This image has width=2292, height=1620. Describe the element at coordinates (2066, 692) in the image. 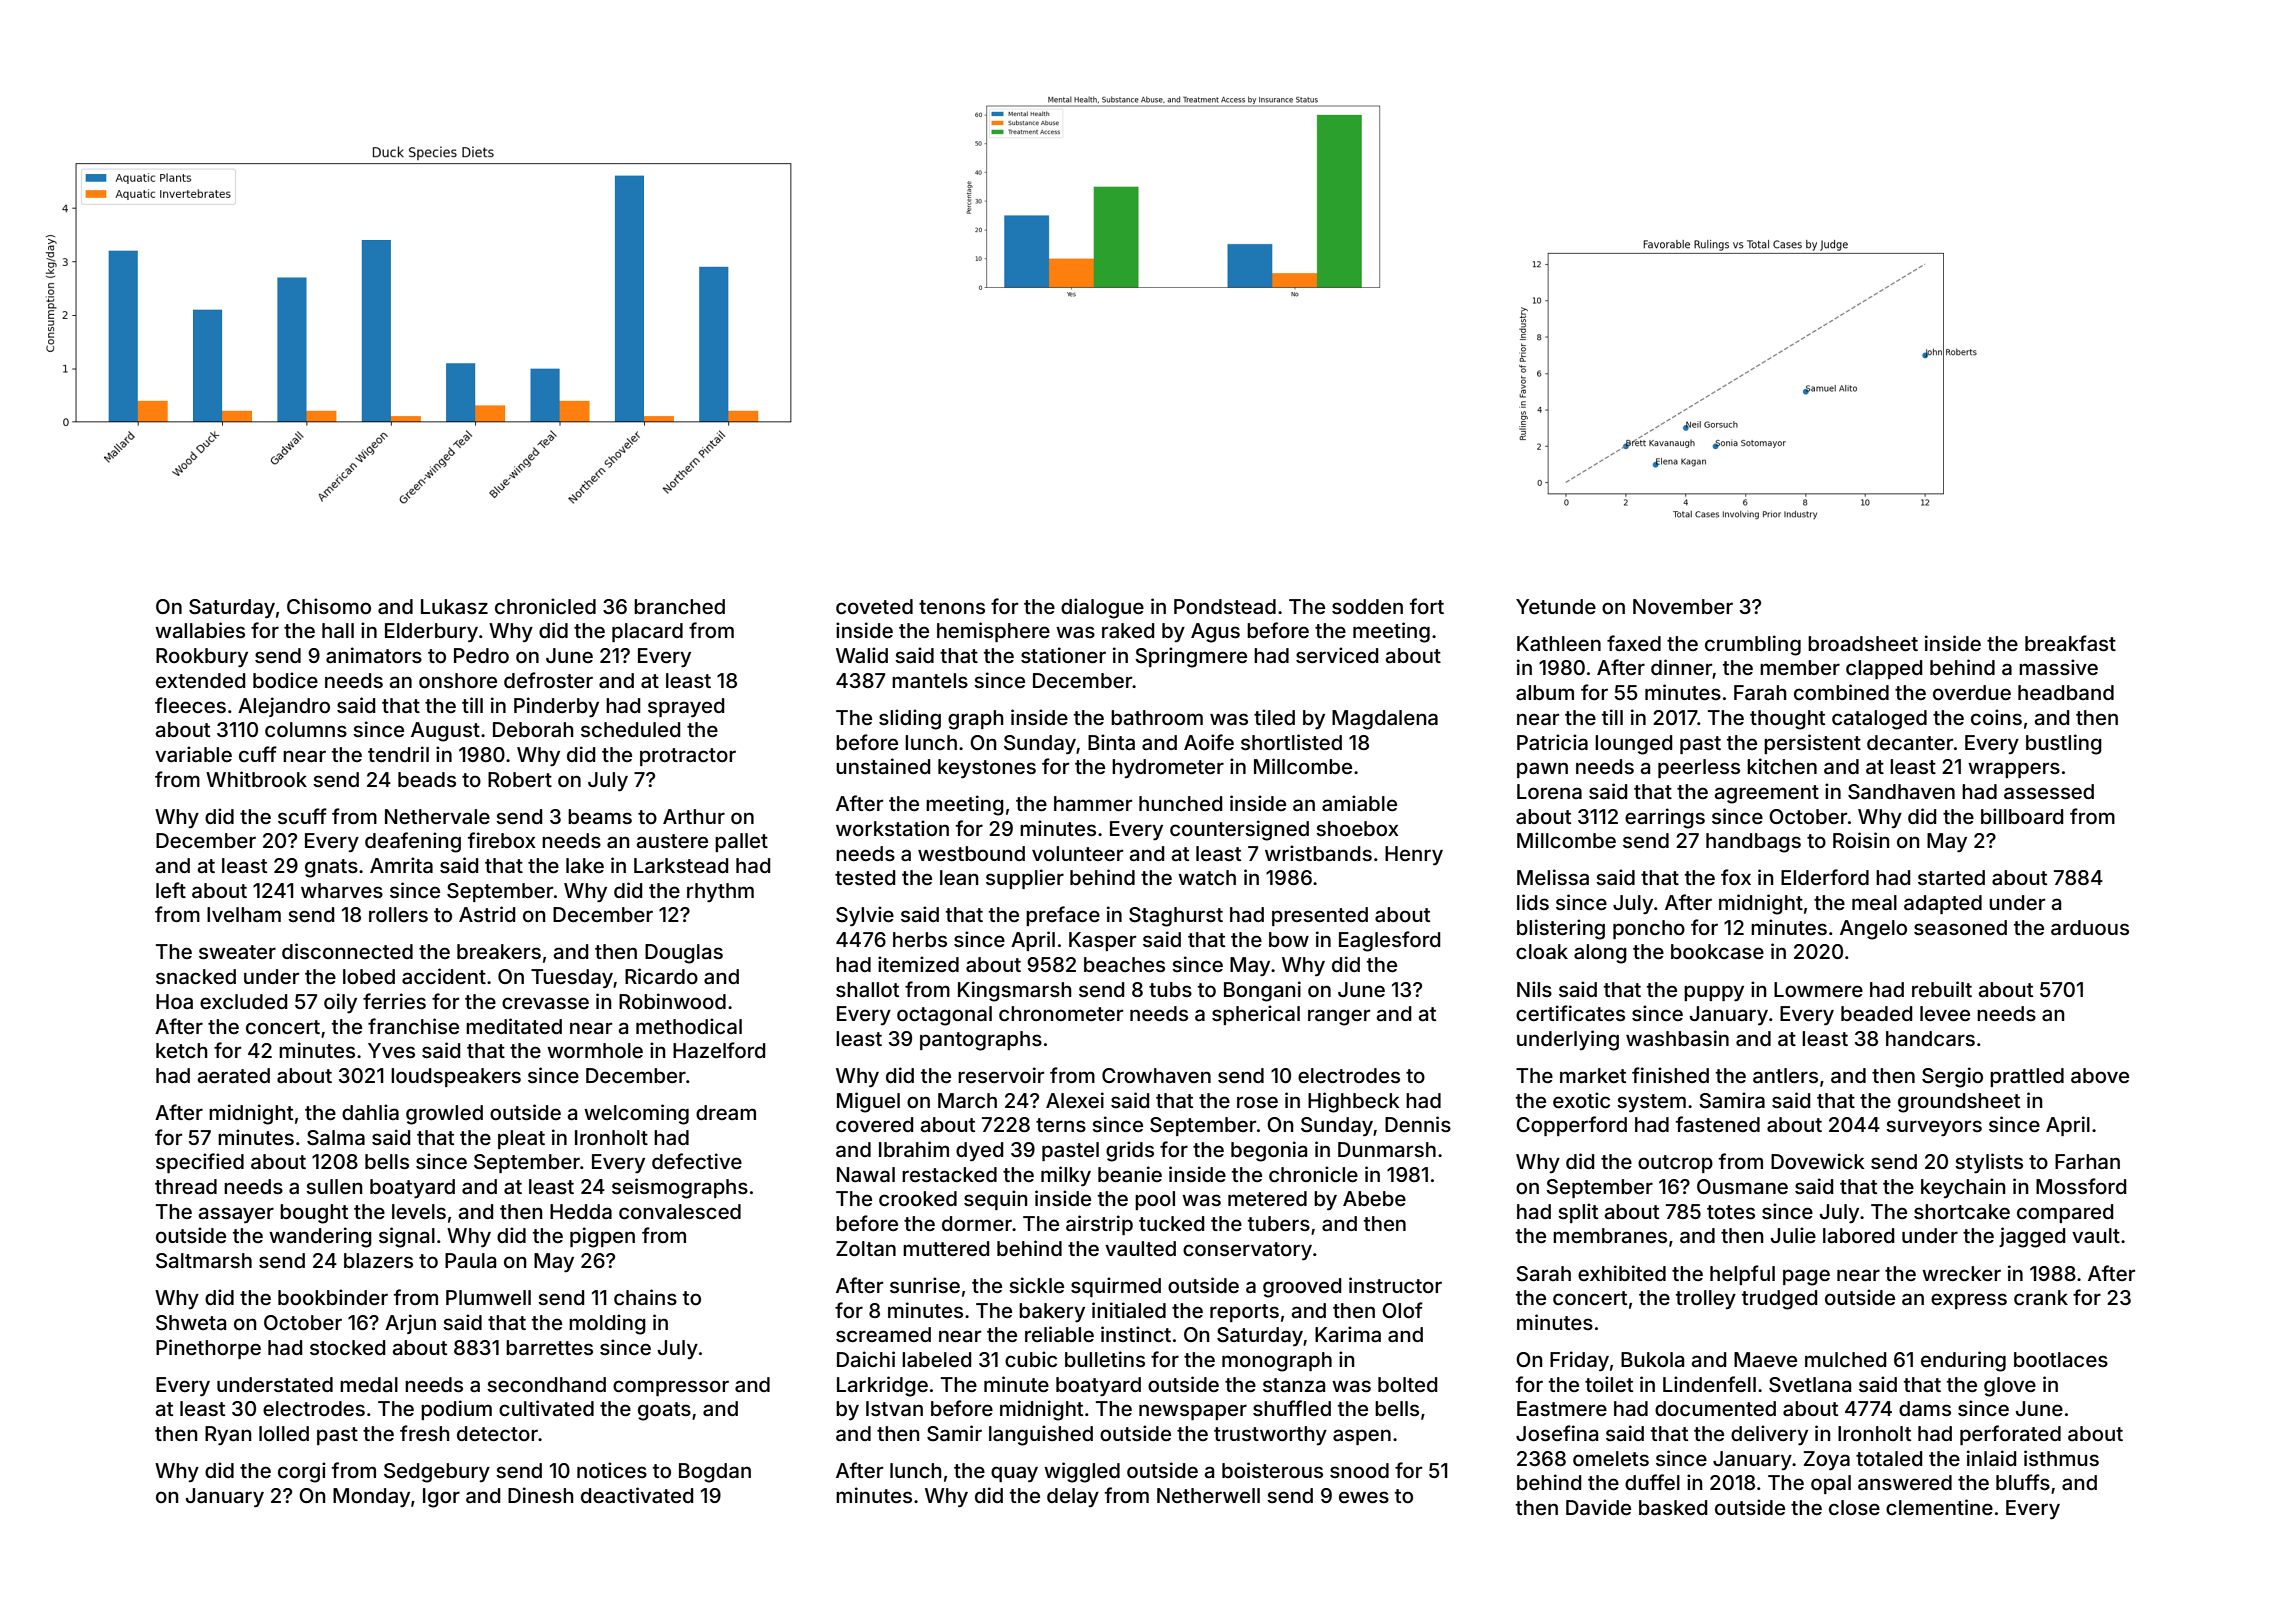

I see `headband` at that location.
